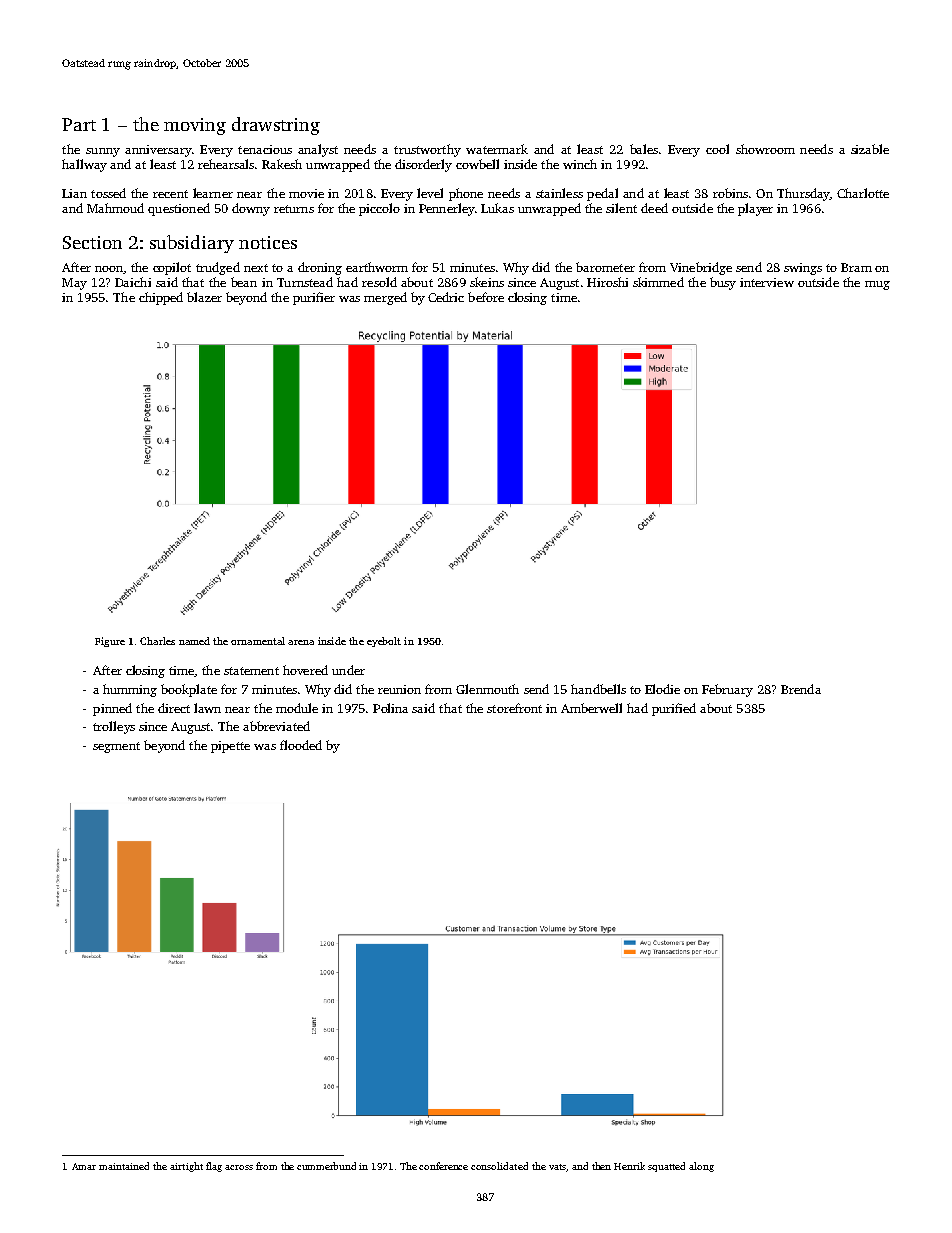 This image has width=952, height=1233. Describe the element at coordinates (384, 642) in the image. I see `eyebolt` at that location.
